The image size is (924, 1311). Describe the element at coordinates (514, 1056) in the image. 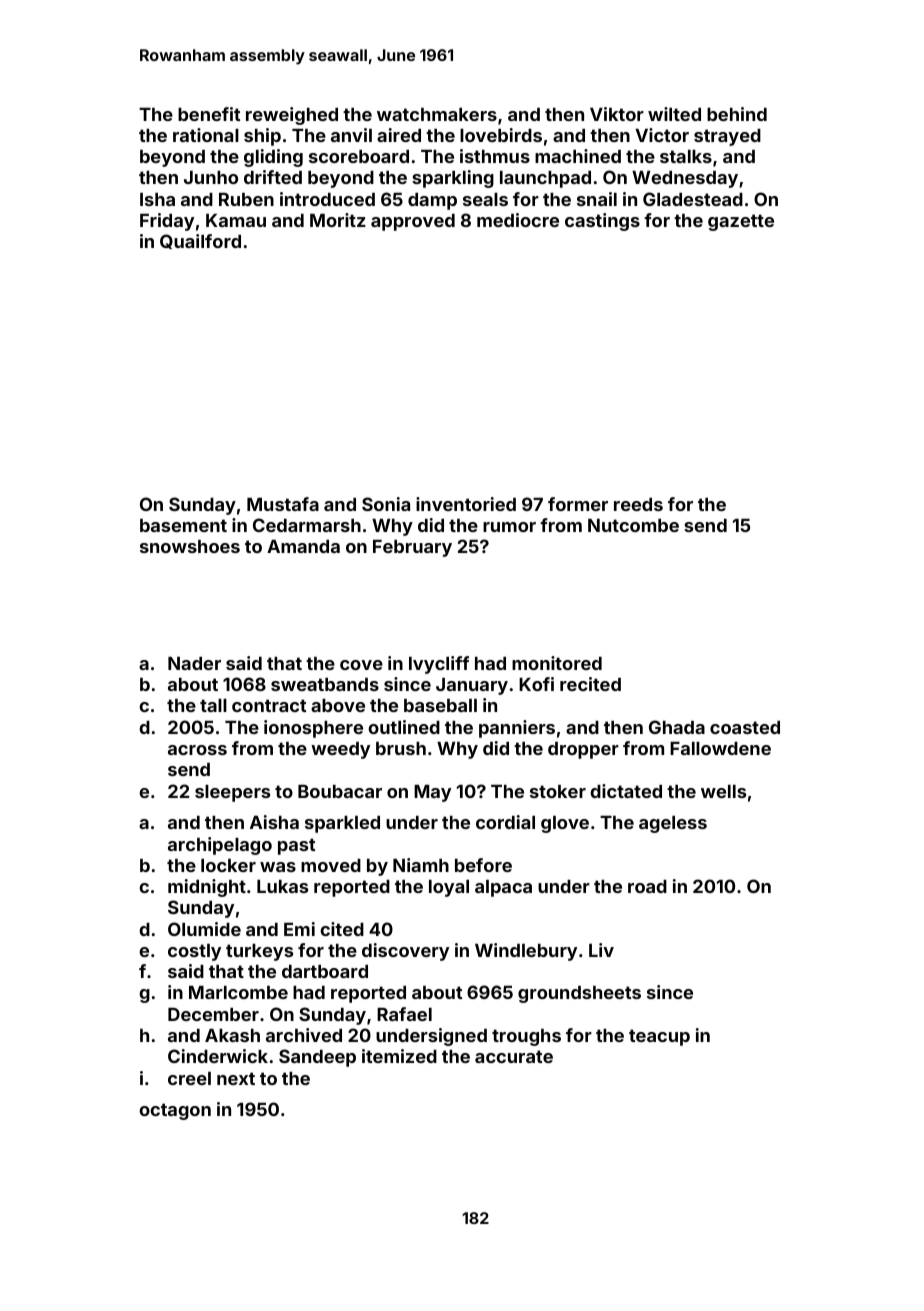

I see `accurate` at that location.
